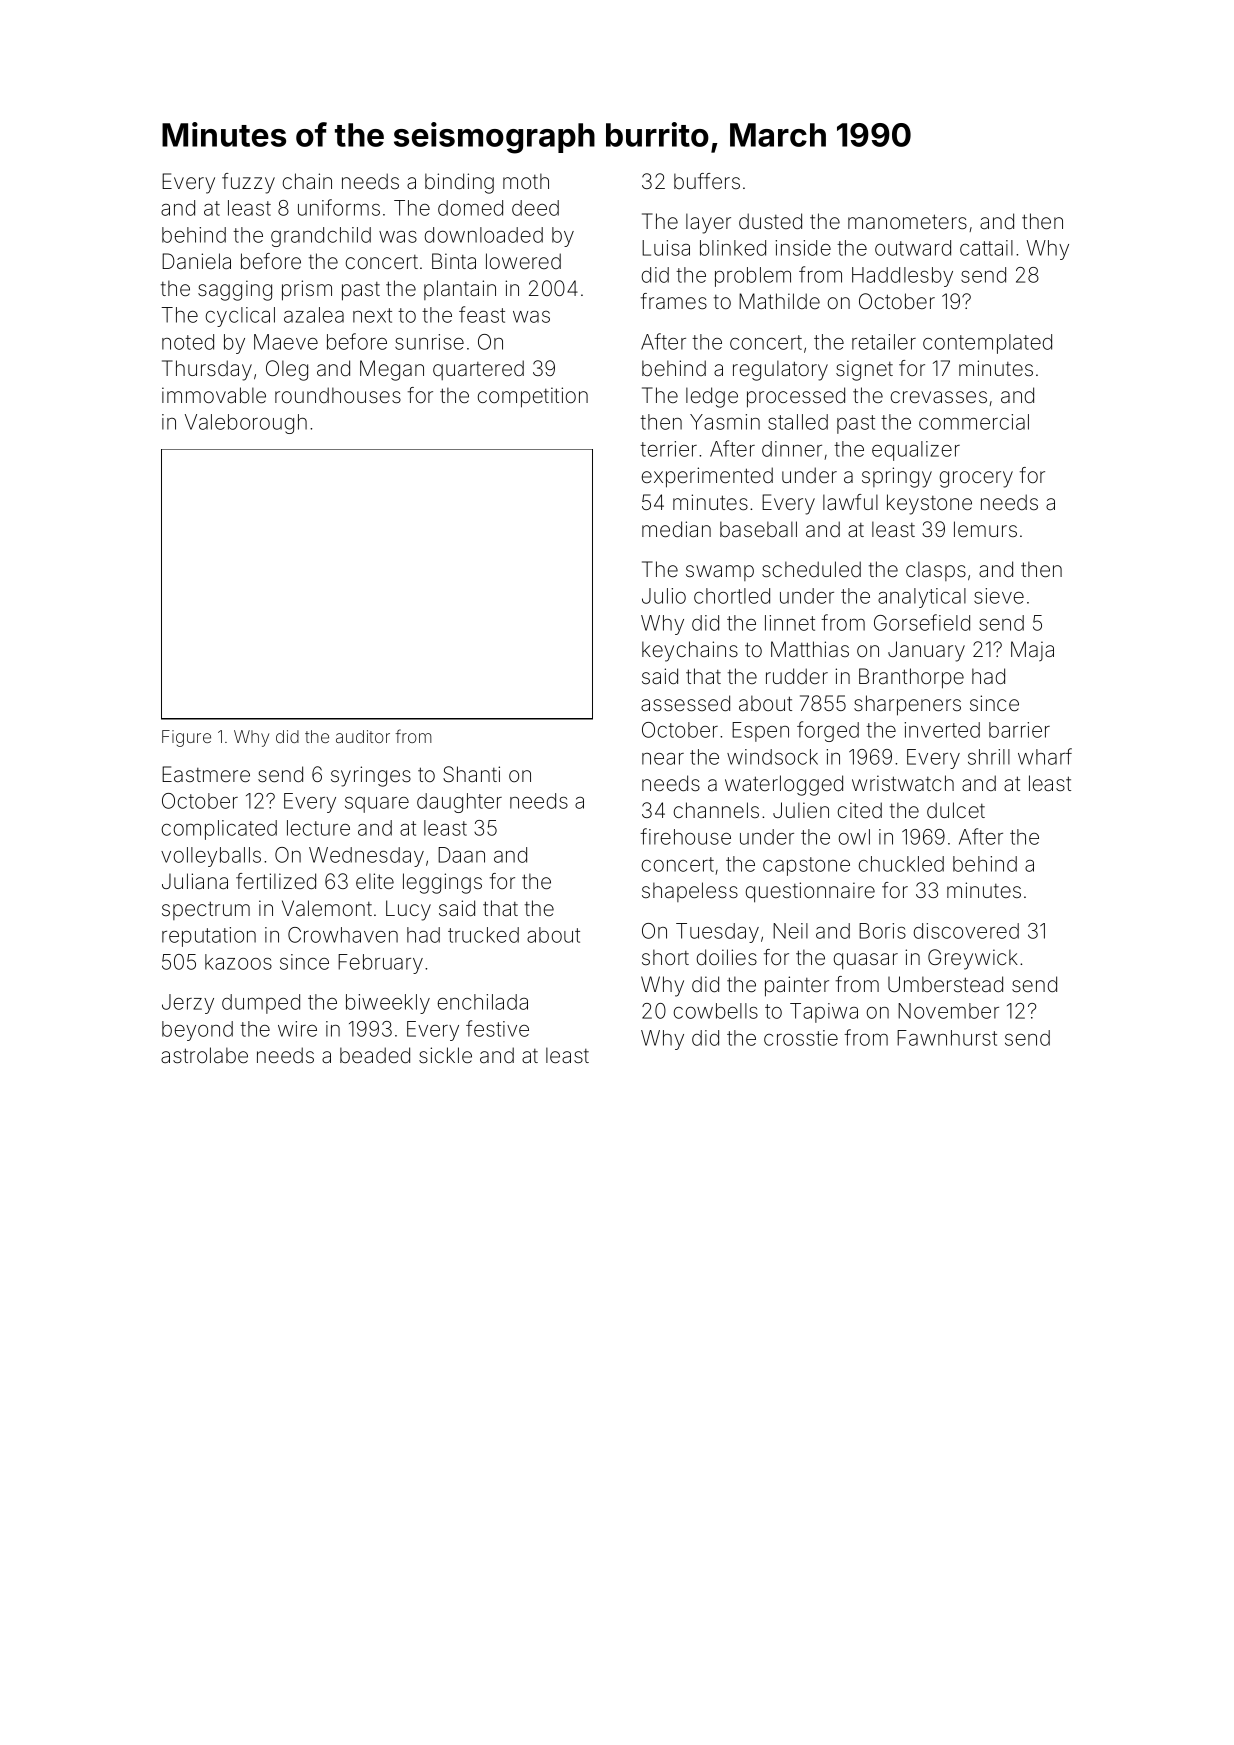 The image size is (1234, 1745). What do you see at coordinates (460, 290) in the screenshot?
I see `plantain` at bounding box center [460, 290].
